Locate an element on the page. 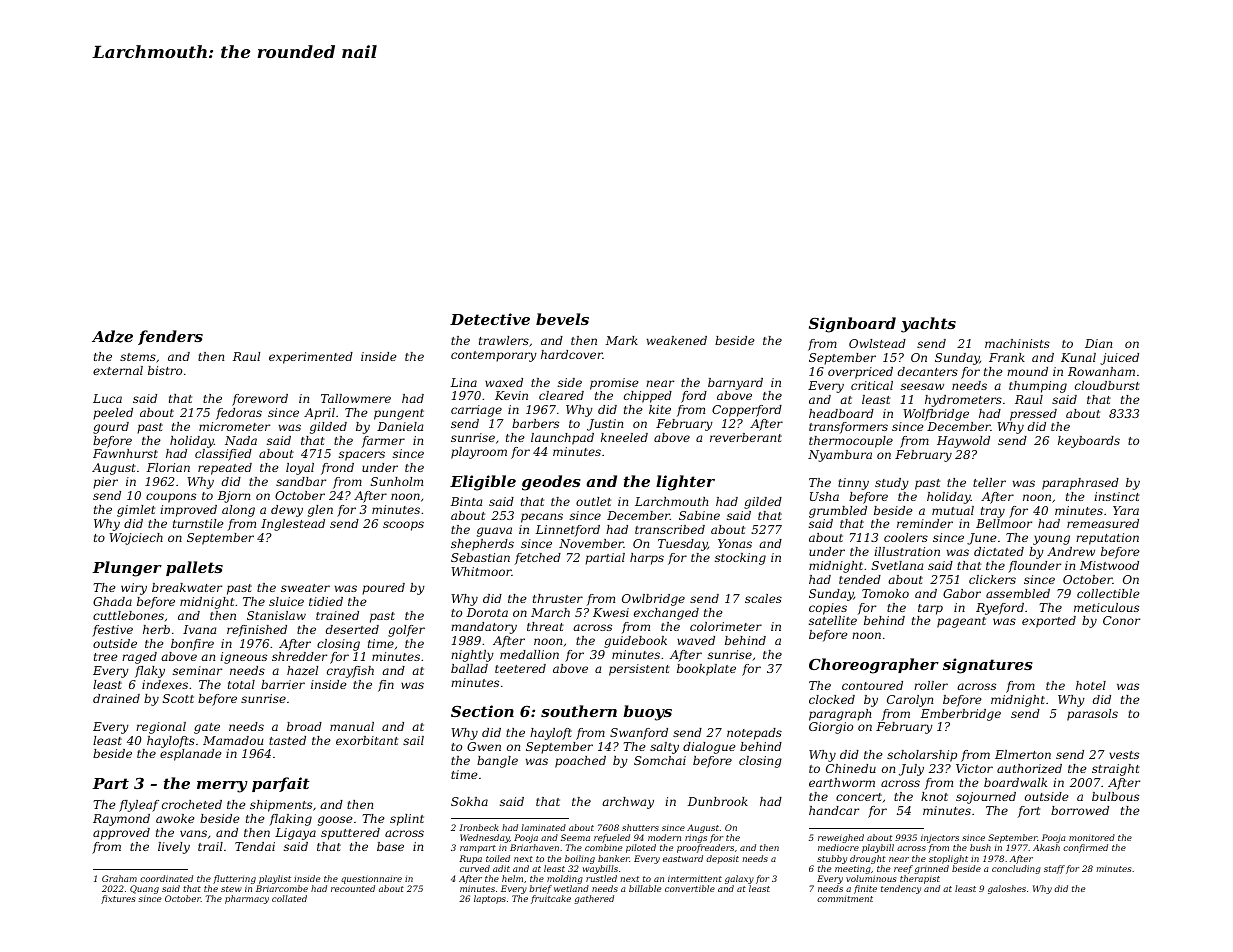 This document has height=952, width=1233. Wojciech is located at coordinates (136, 539).
